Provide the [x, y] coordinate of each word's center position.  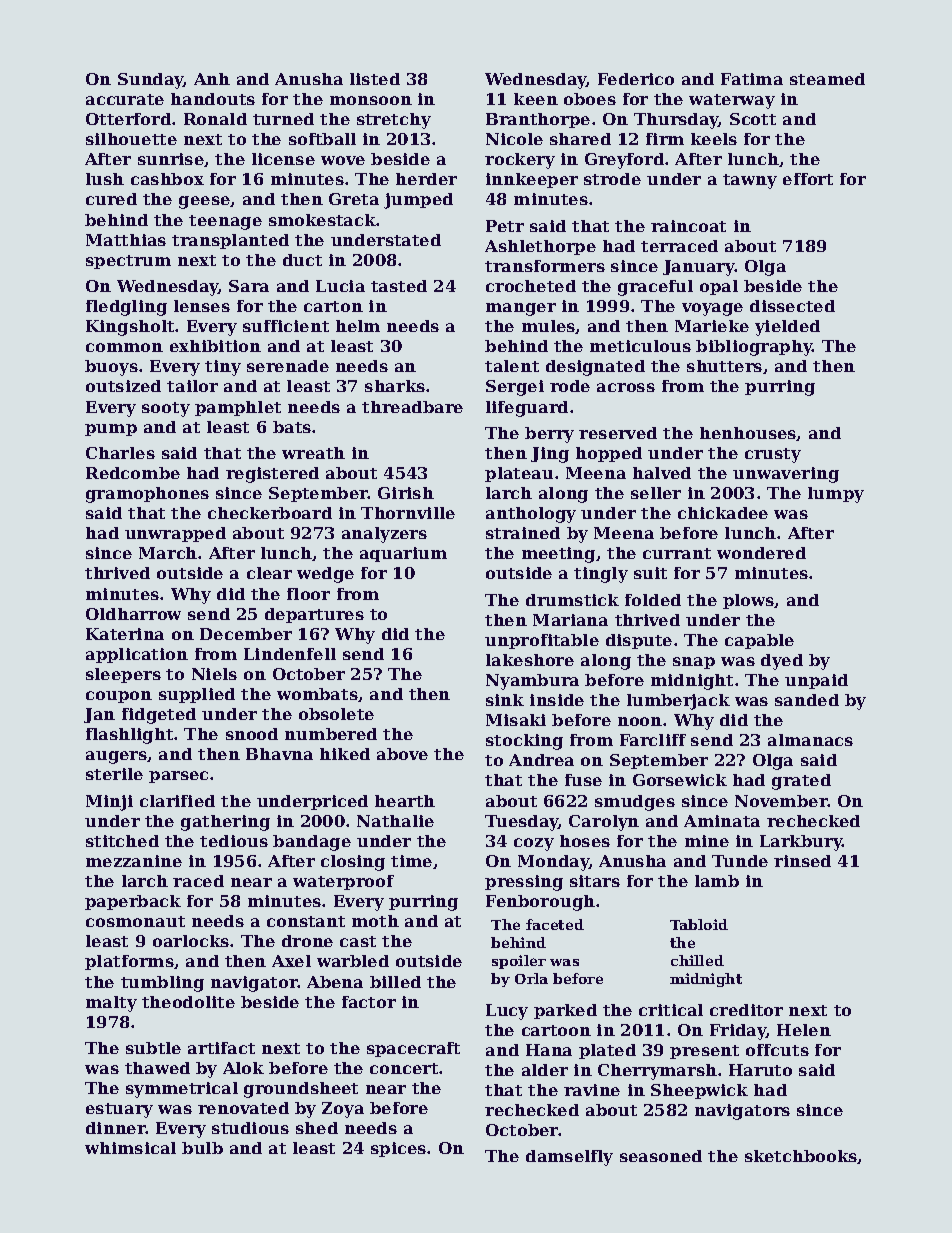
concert [404, 1068]
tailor [192, 386]
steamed [827, 79]
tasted [399, 286]
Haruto [760, 1070]
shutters [724, 366]
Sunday [151, 81]
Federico [636, 79]
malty [111, 1004]
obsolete [336, 714]
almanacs [810, 740]
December [246, 634]
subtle [153, 1048]
